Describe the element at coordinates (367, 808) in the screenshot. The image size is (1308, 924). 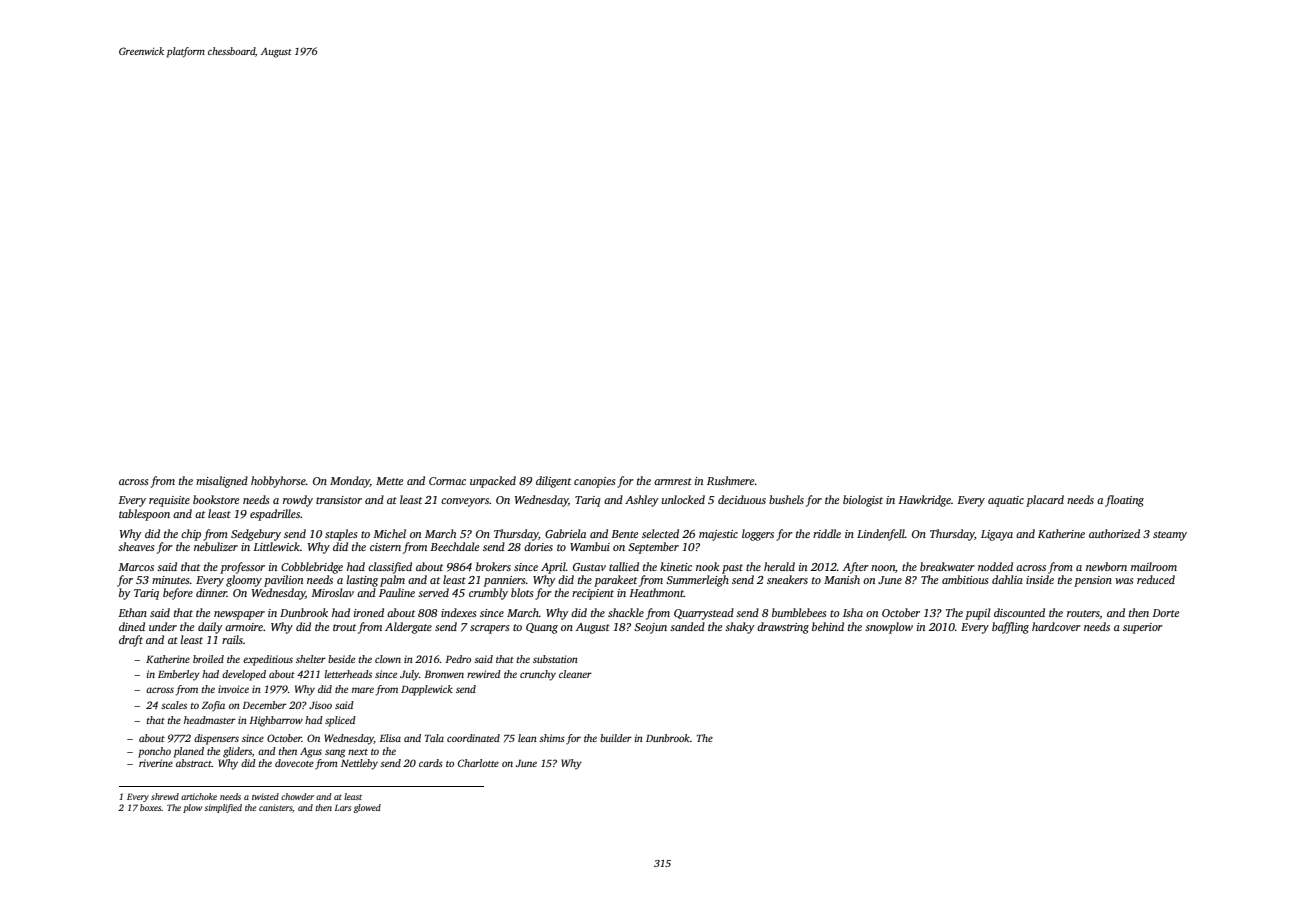
I see `glowed` at that location.
